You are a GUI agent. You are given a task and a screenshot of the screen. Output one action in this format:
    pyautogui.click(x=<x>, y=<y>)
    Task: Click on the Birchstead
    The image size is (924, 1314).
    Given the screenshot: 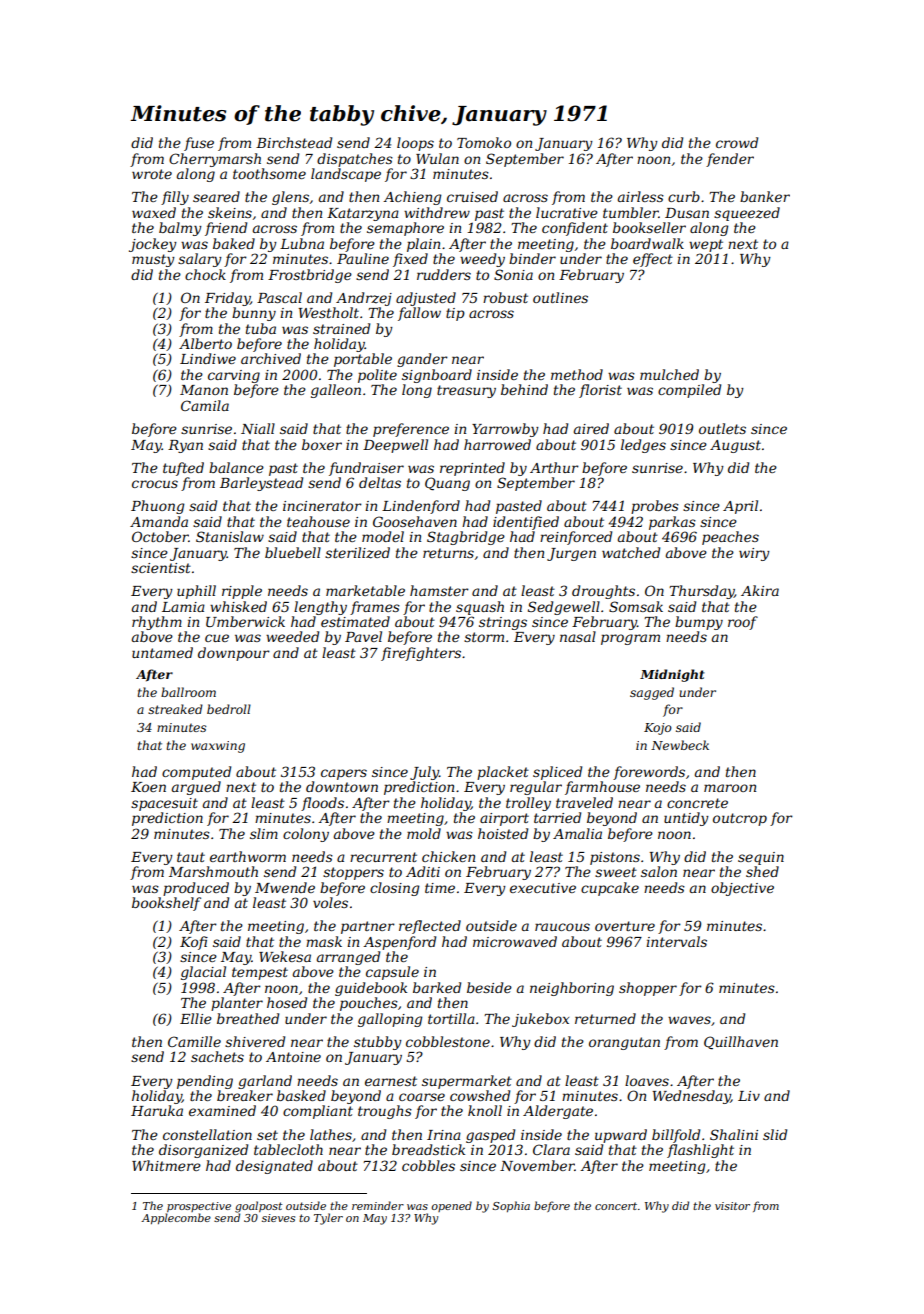 What is the action you would take?
    pyautogui.click(x=294, y=142)
